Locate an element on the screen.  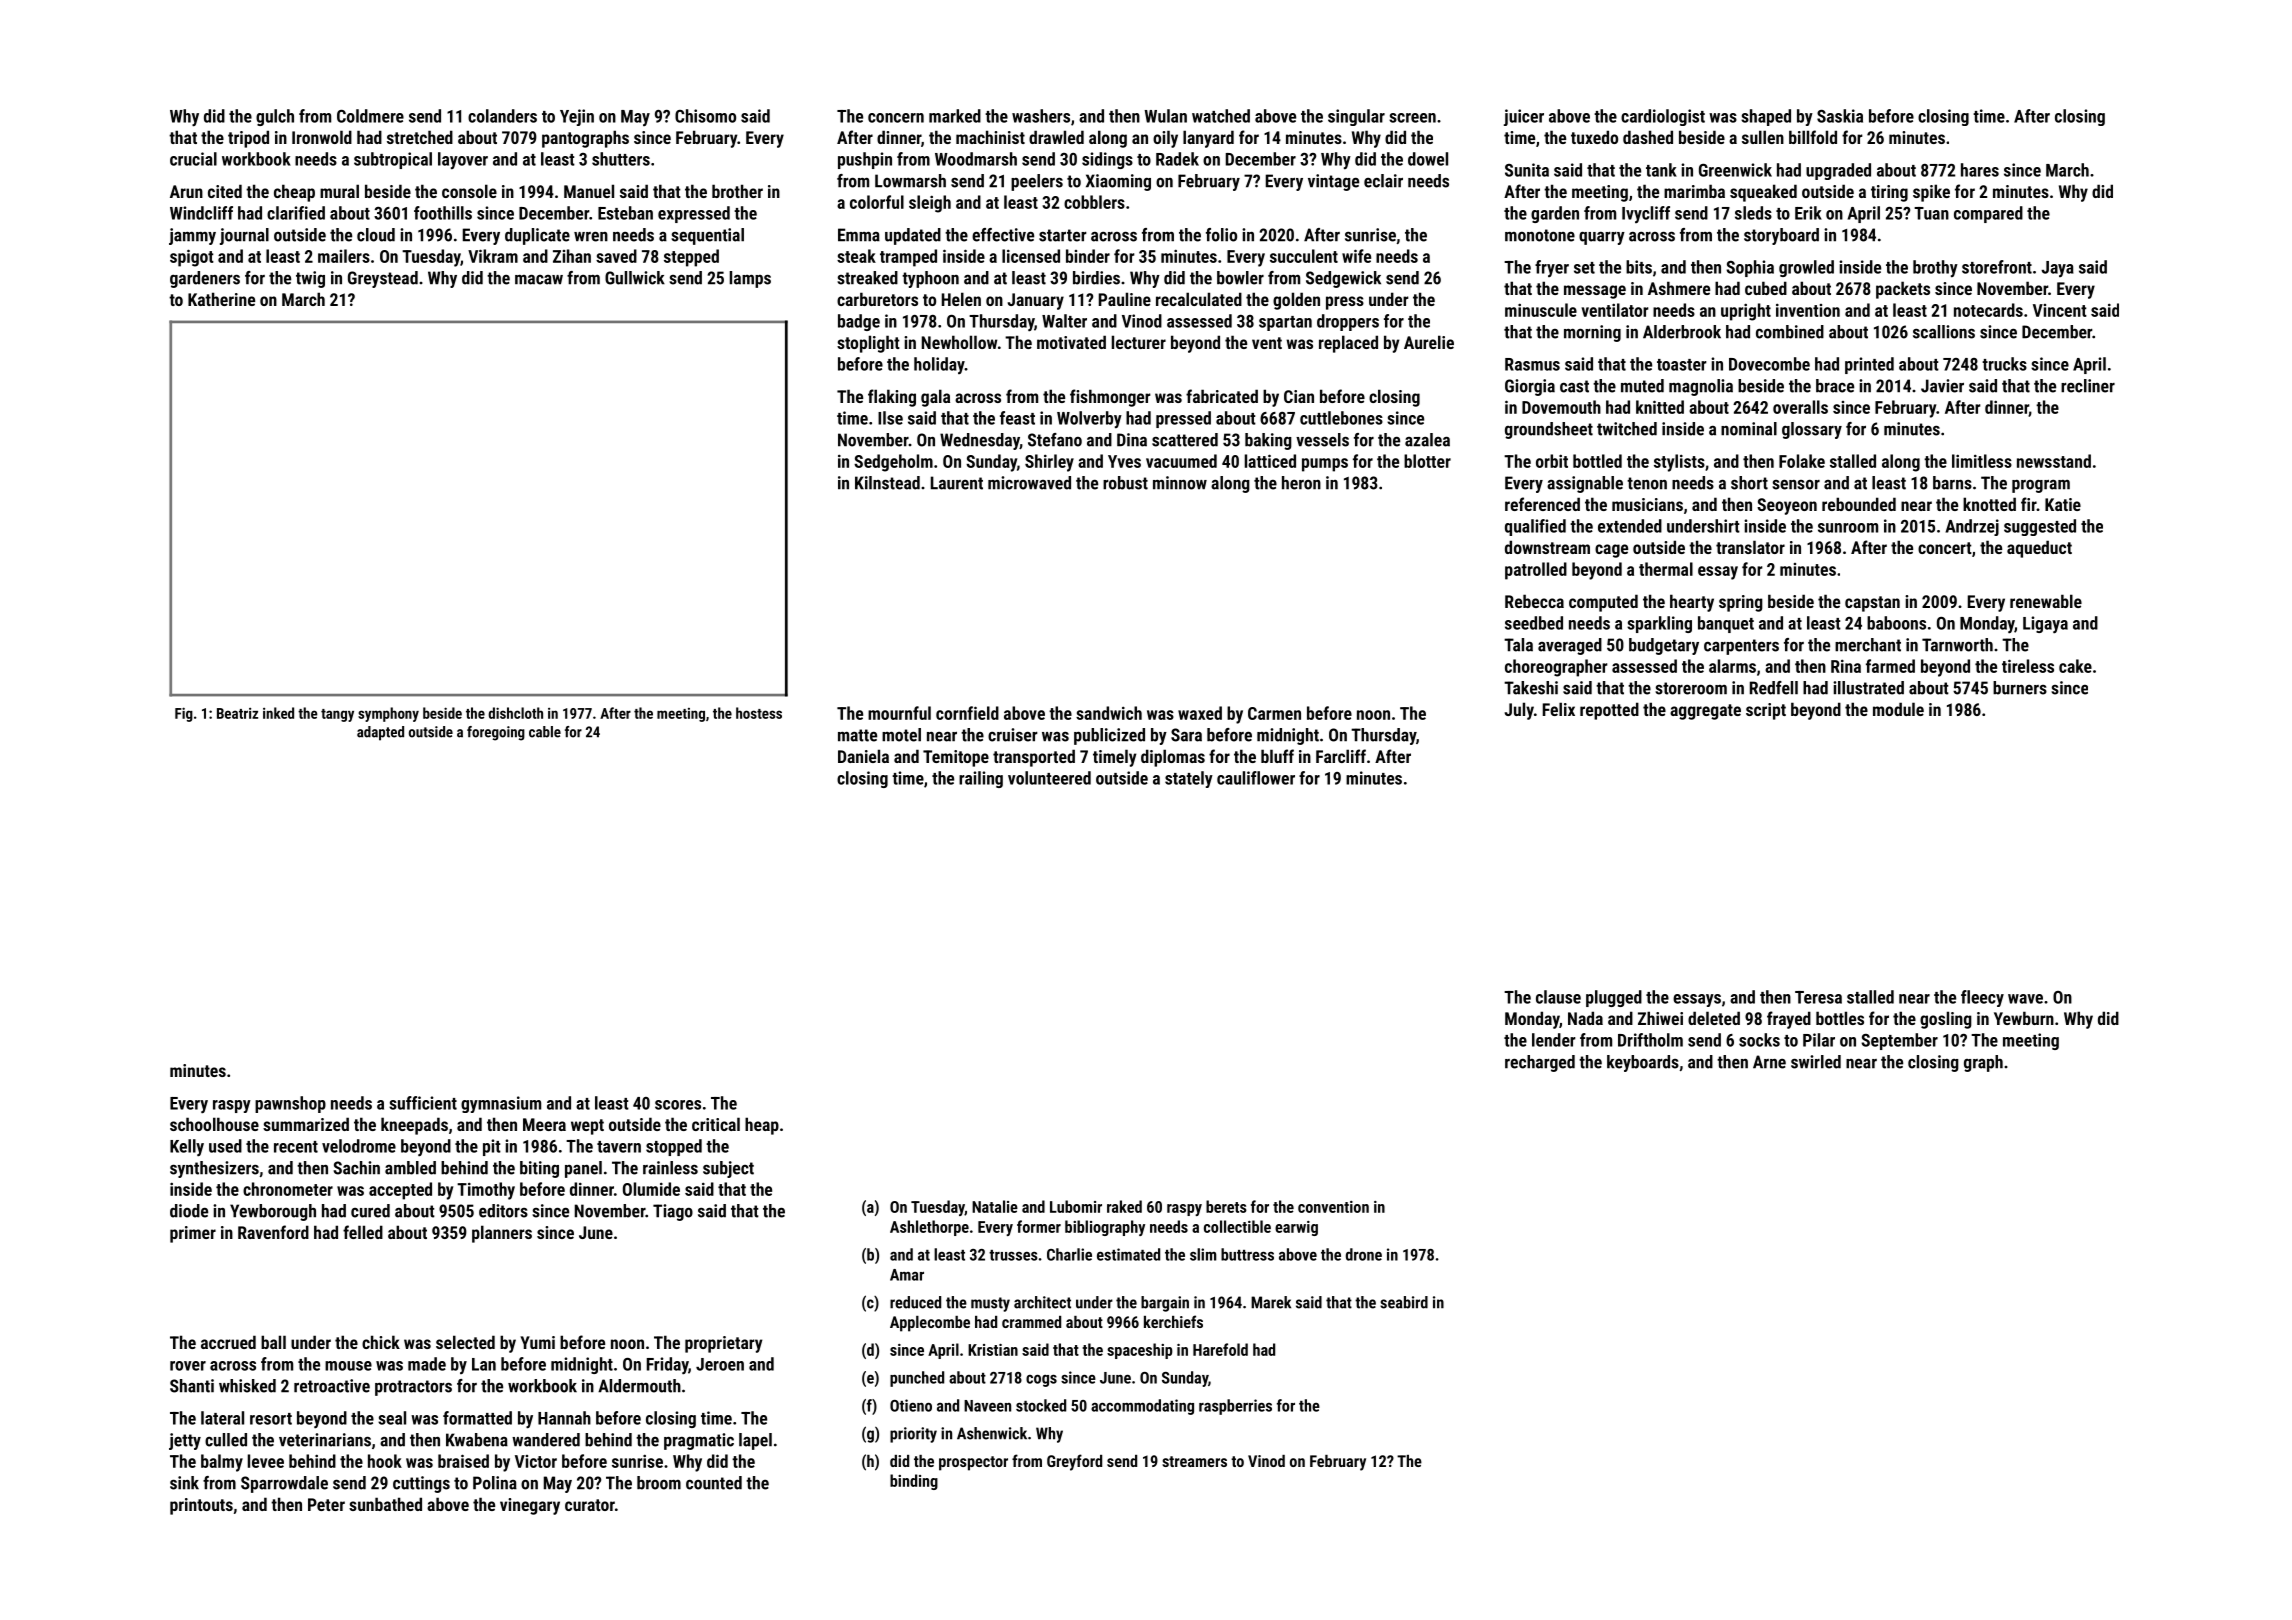
washers is located at coordinates (1041, 116).
